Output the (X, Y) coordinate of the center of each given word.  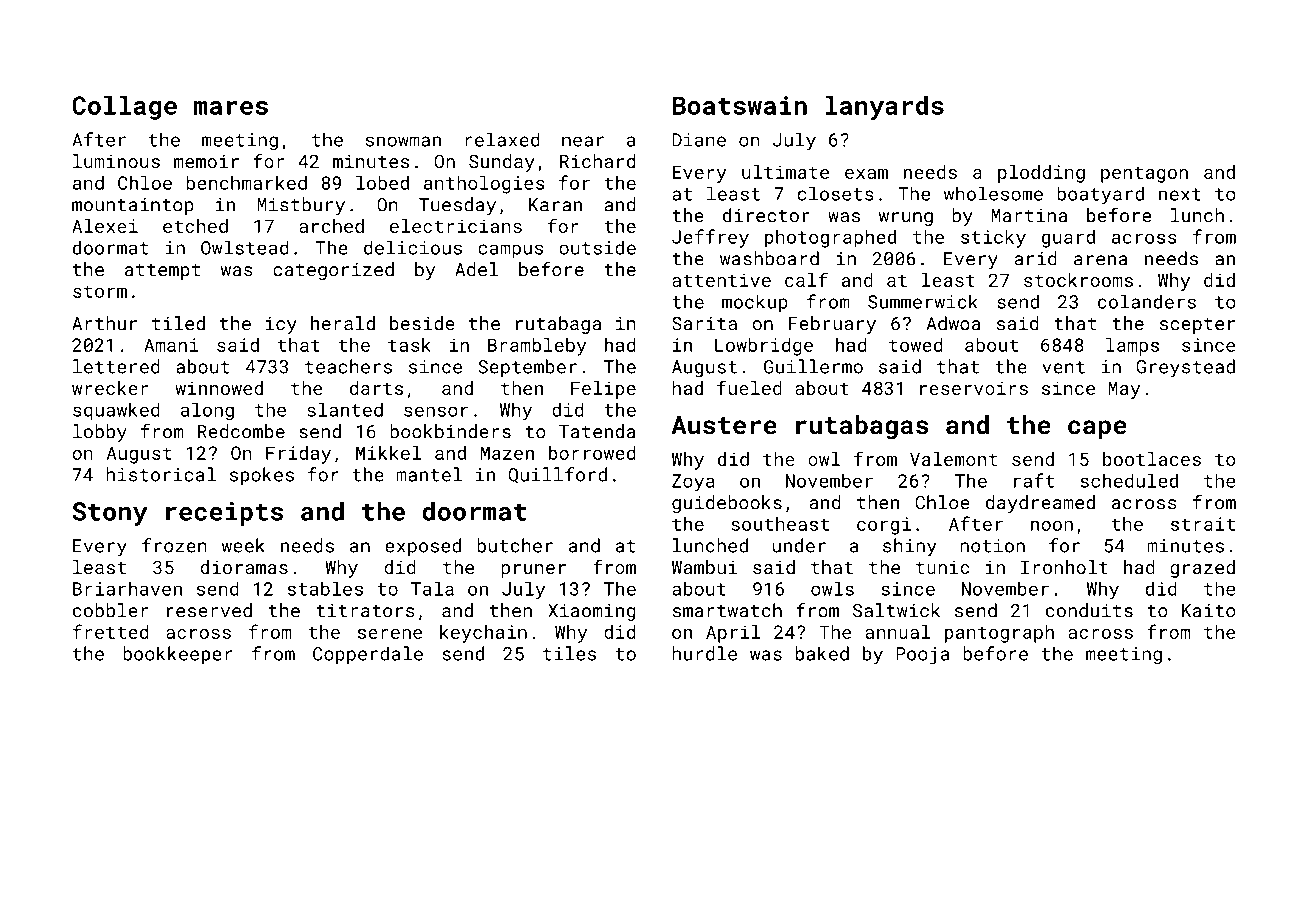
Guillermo (813, 366)
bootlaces (1152, 459)
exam (866, 174)
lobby (100, 433)
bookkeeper (178, 655)
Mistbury (301, 206)
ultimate (785, 172)
